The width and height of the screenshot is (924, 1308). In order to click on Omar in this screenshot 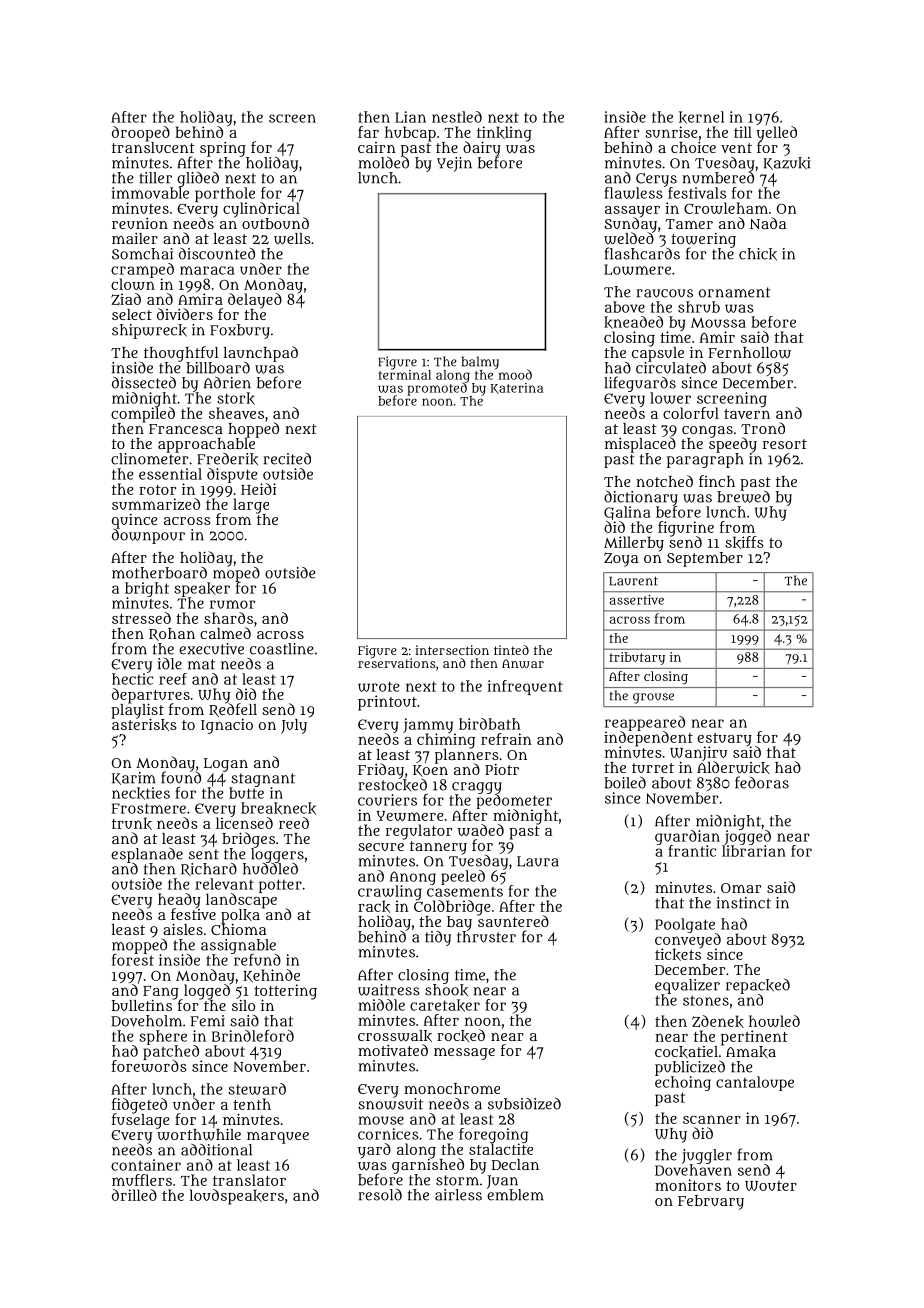, I will do `click(741, 888)`.
